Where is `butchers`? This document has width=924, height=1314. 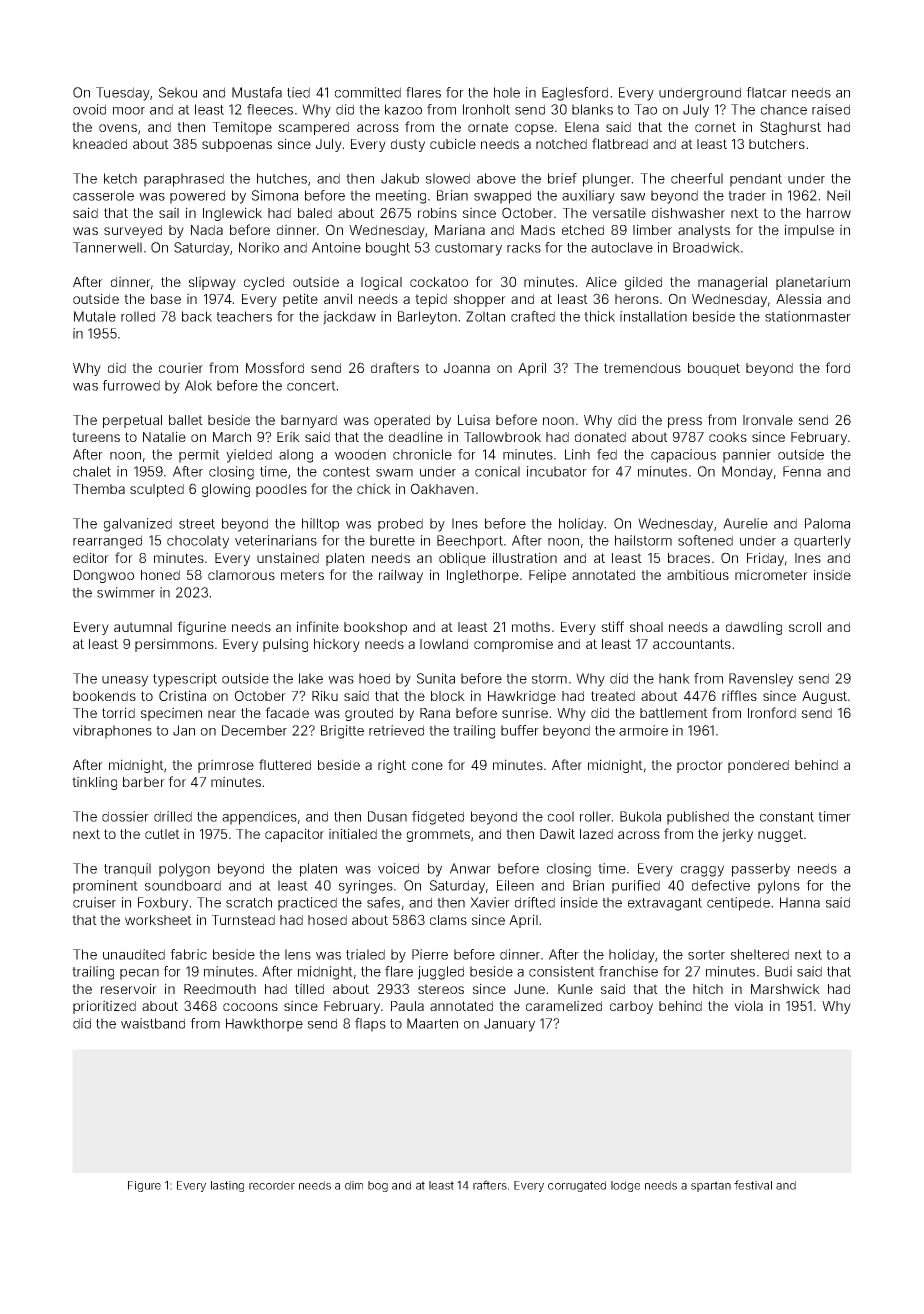 butchers is located at coordinates (777, 144).
